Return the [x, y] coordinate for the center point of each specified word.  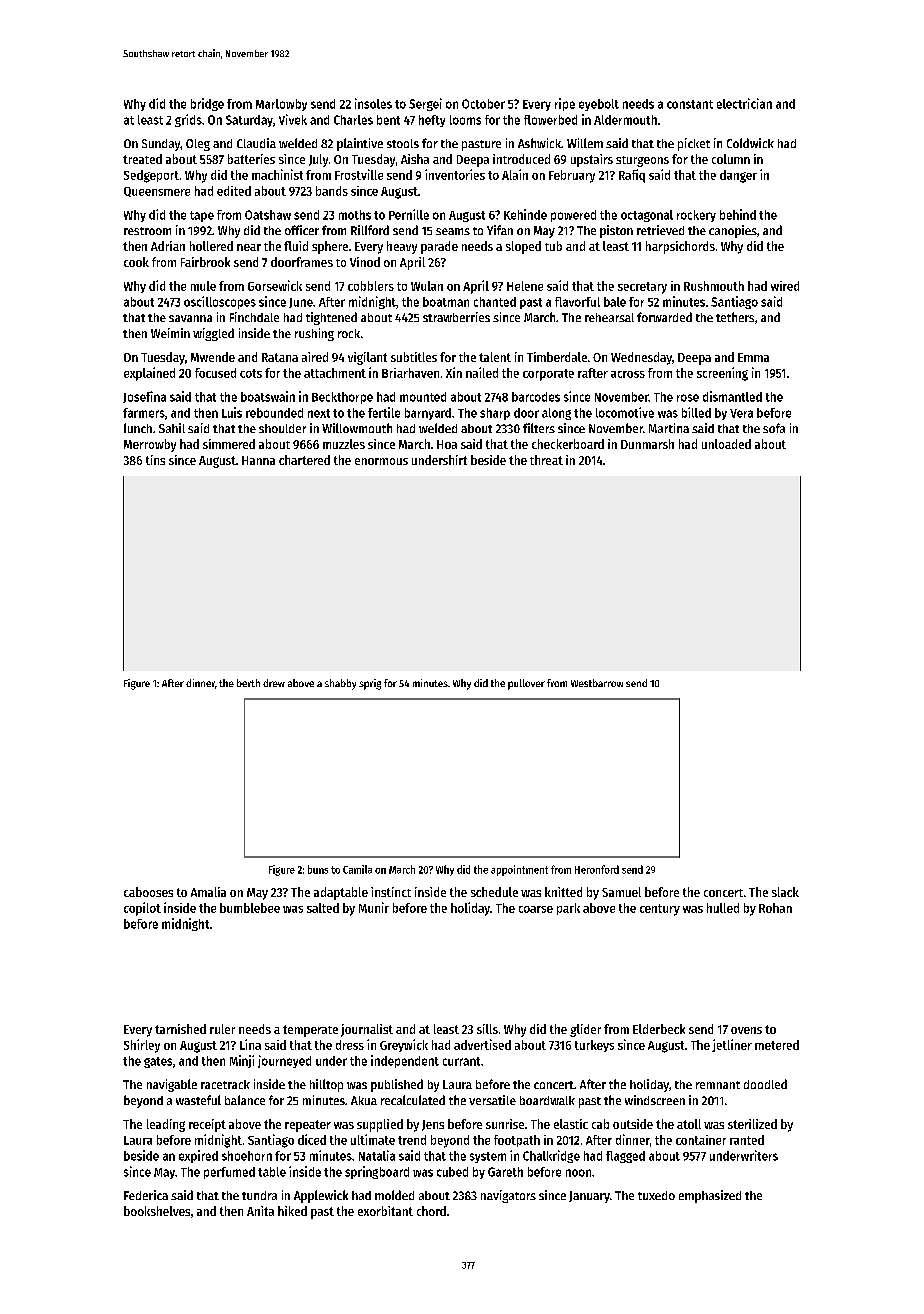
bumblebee [250, 908]
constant [690, 104]
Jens [433, 1125]
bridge [207, 104]
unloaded [726, 444]
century [660, 910]
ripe [565, 104]
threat [546, 460]
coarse [536, 909]
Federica [146, 1195]
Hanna [258, 460]
